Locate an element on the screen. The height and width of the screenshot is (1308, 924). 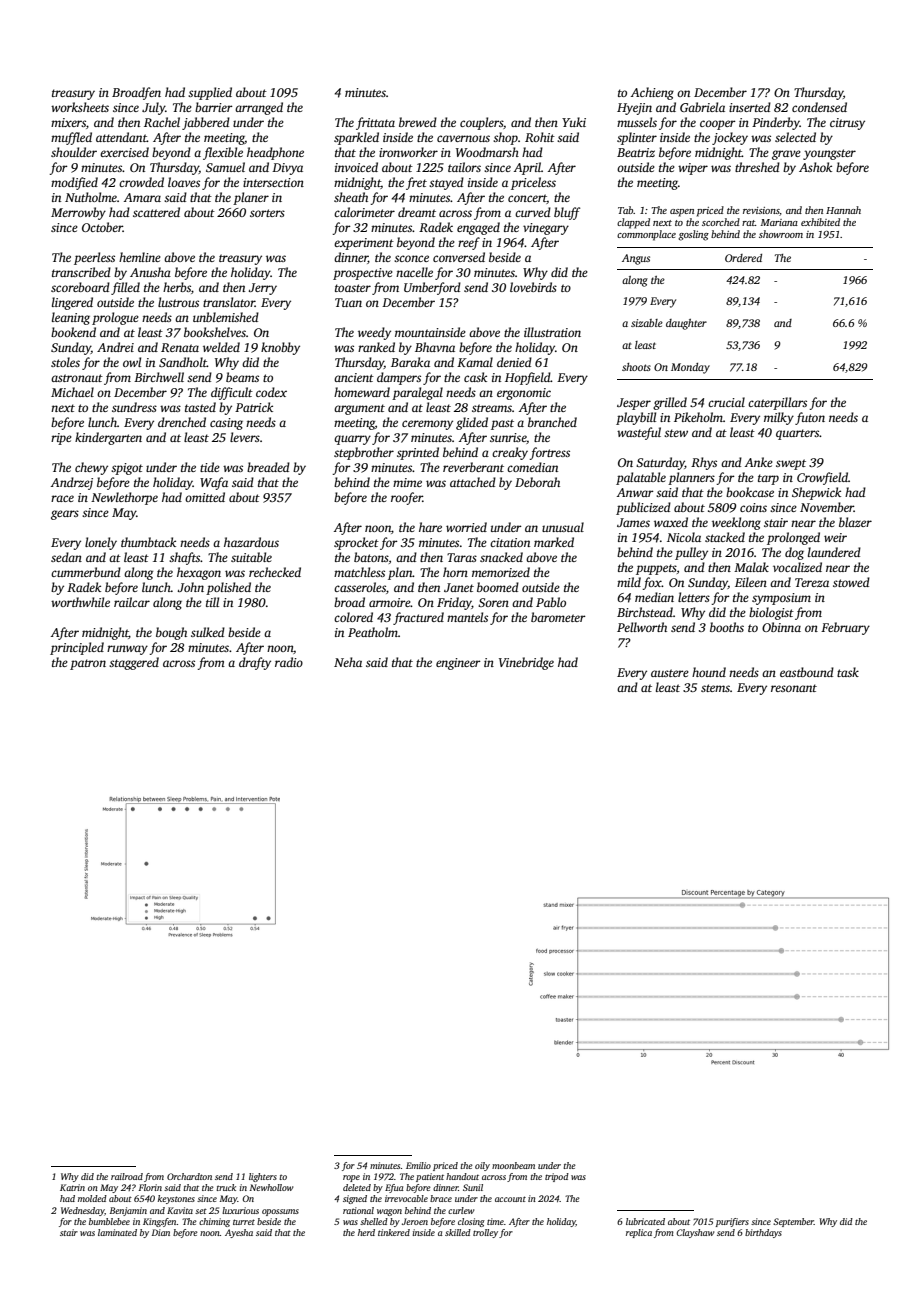
Yuki is located at coordinates (574, 122).
